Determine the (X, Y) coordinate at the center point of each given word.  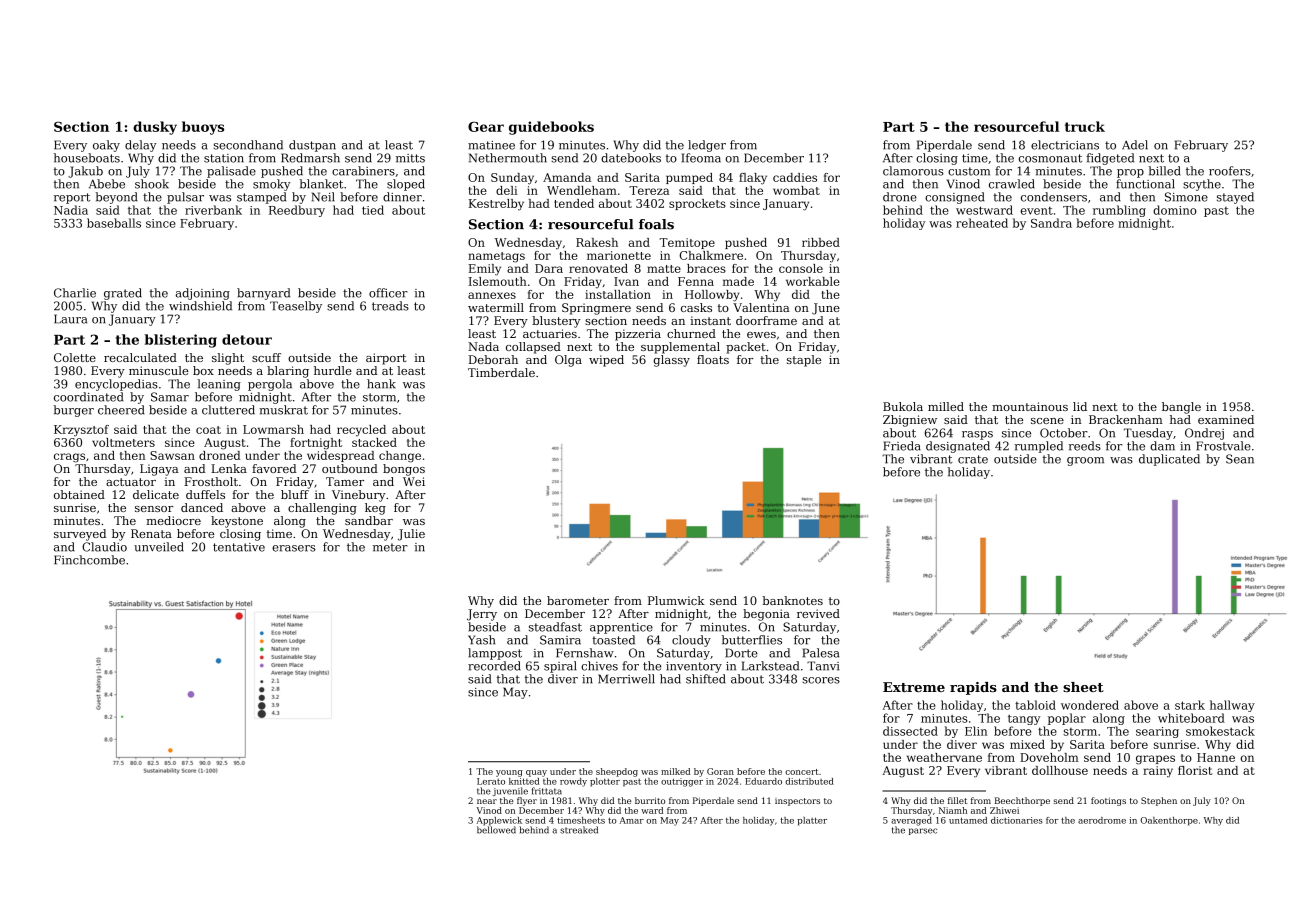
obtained (79, 494)
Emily (485, 270)
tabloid (1035, 705)
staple (804, 361)
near (487, 801)
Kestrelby (496, 205)
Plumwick (676, 600)
